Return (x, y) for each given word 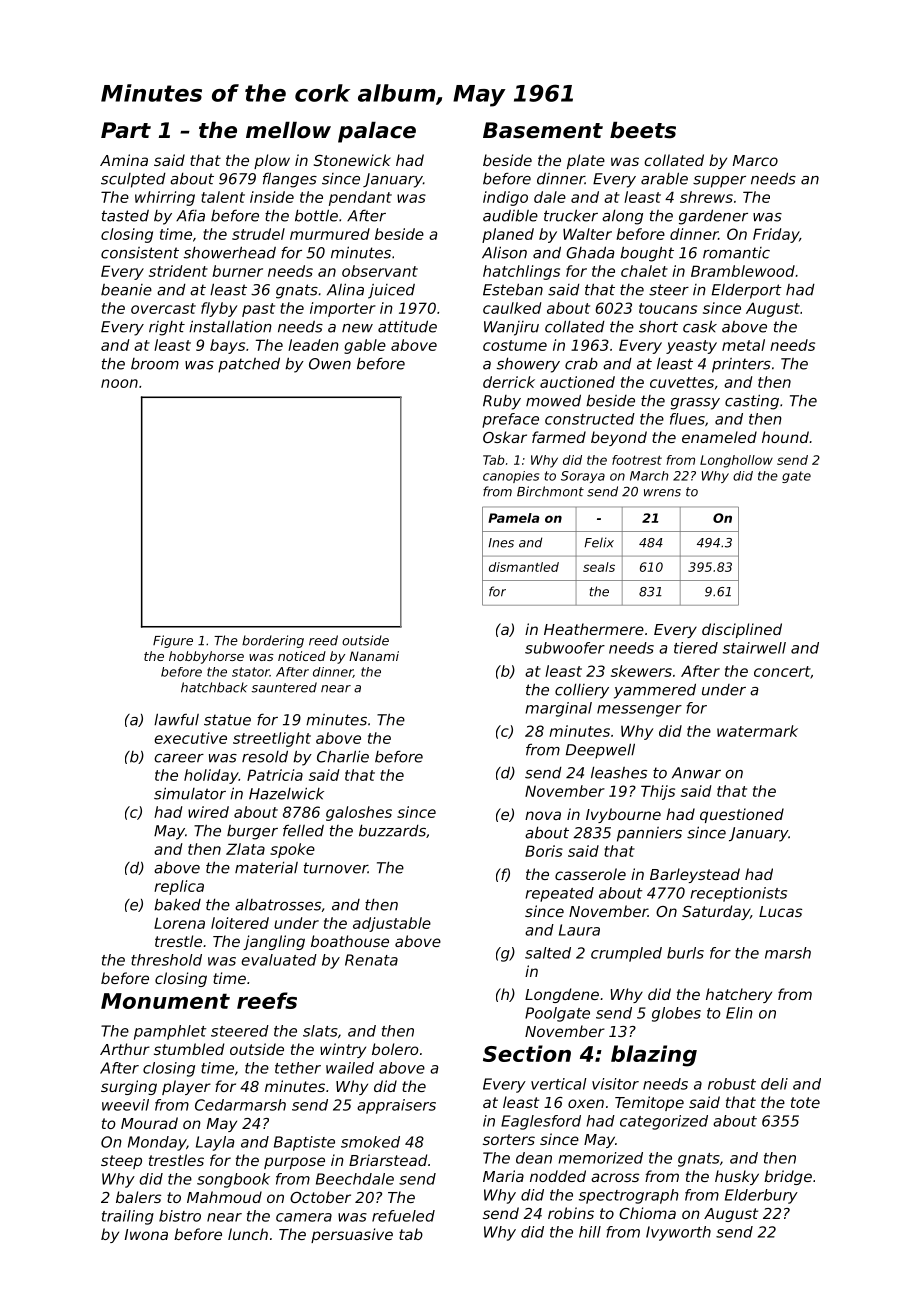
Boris (544, 851)
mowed (553, 400)
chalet (644, 271)
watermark (757, 731)
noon (119, 383)
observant (380, 271)
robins (571, 1213)
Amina (124, 160)
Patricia (275, 775)
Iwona (146, 1234)
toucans (668, 308)
